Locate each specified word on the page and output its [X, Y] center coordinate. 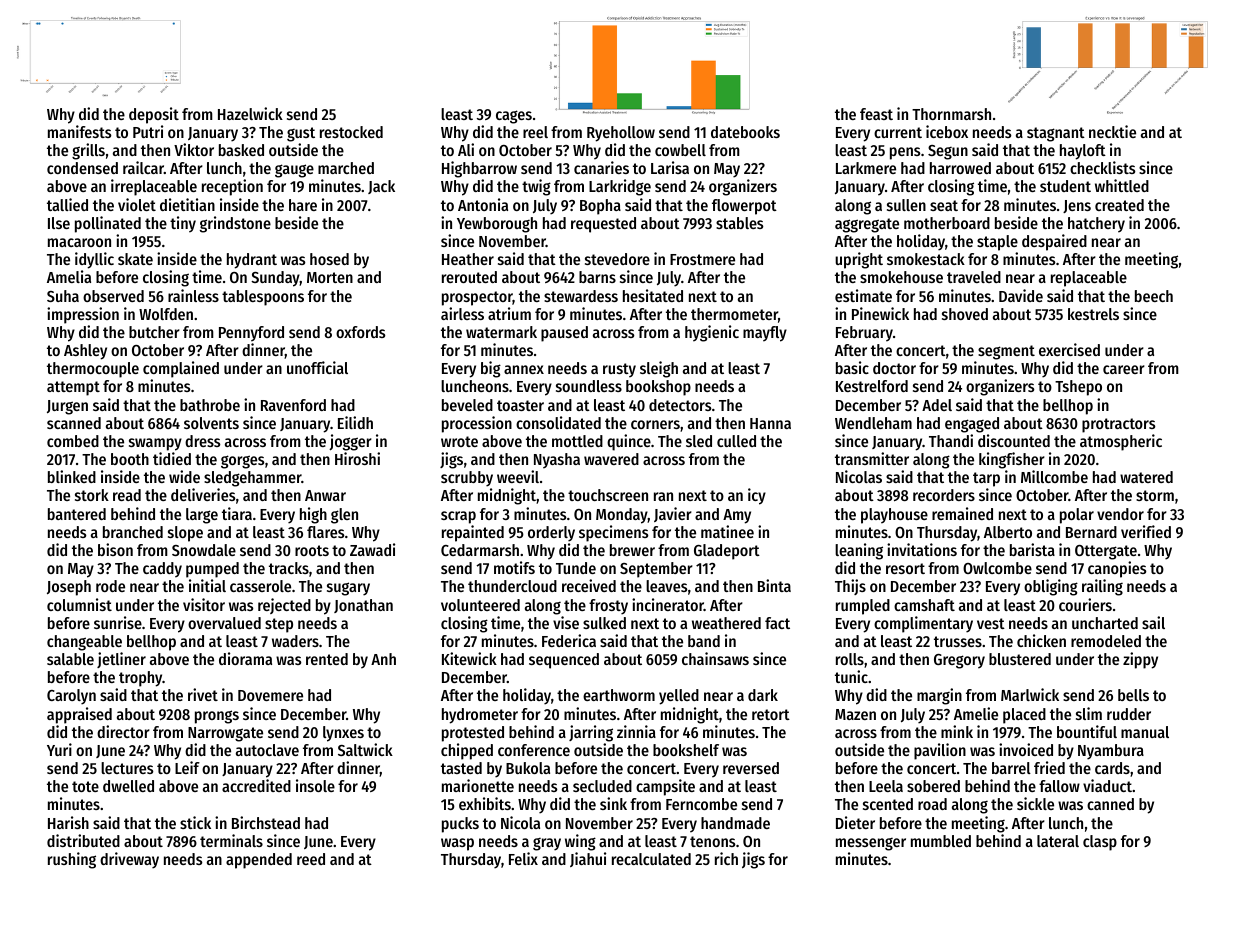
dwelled [128, 786]
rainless [193, 295]
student [1065, 186]
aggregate [867, 225]
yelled [679, 697]
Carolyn [71, 697]
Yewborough [497, 225]
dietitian [187, 204]
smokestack [926, 259]
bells [1133, 695]
